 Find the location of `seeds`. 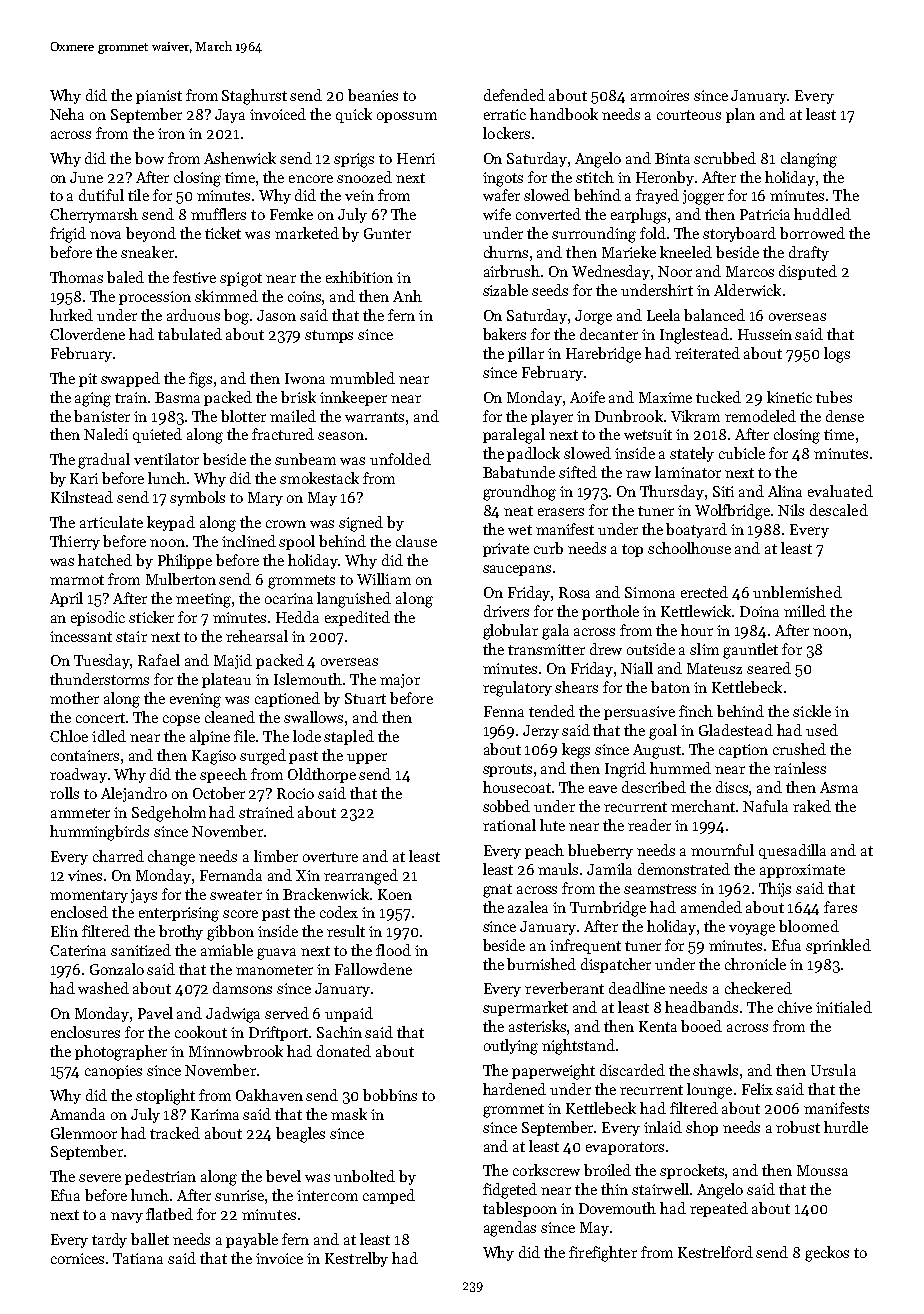

seeds is located at coordinates (550, 290).
